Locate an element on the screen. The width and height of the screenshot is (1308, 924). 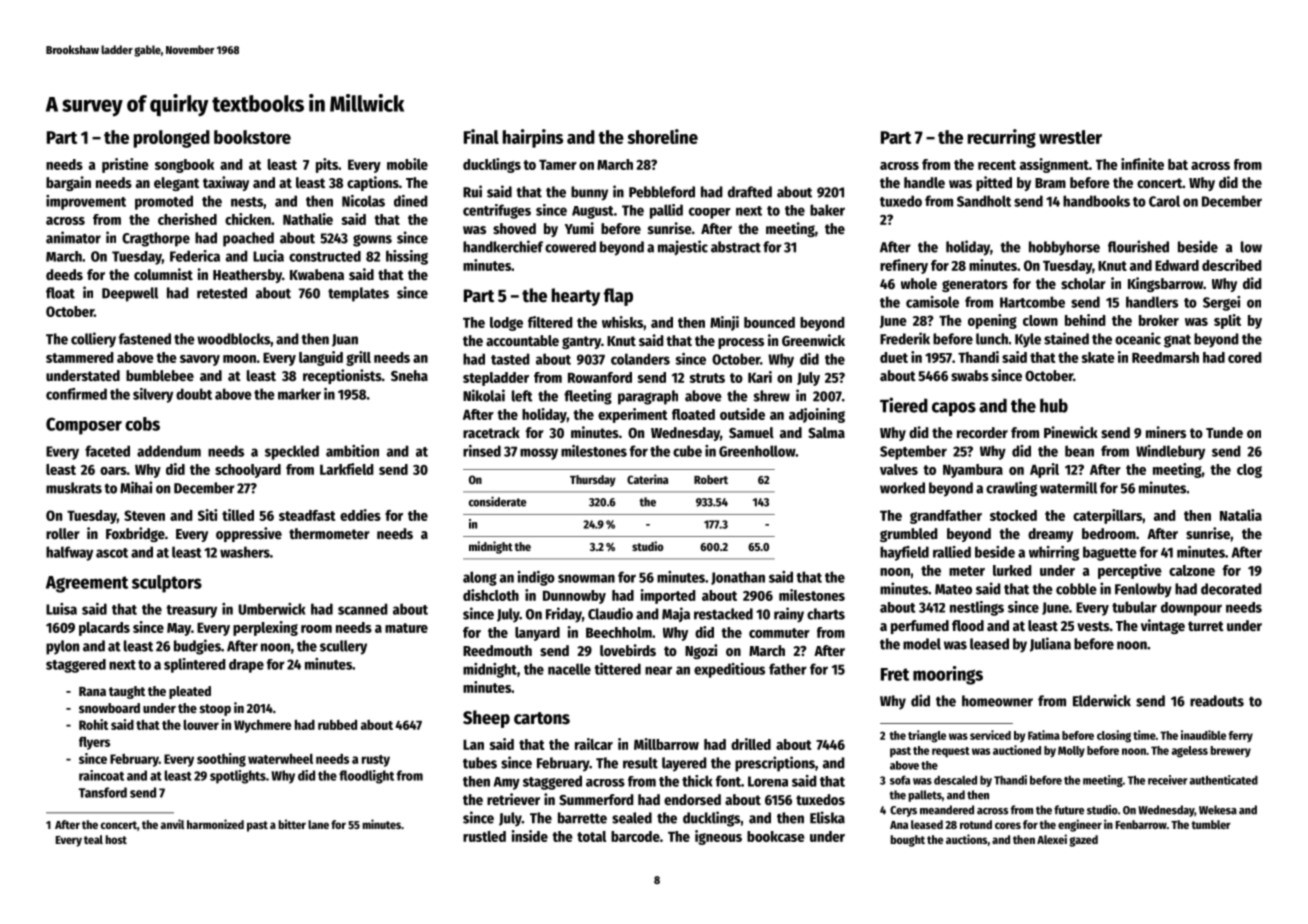
wrestler is located at coordinates (1070, 137).
